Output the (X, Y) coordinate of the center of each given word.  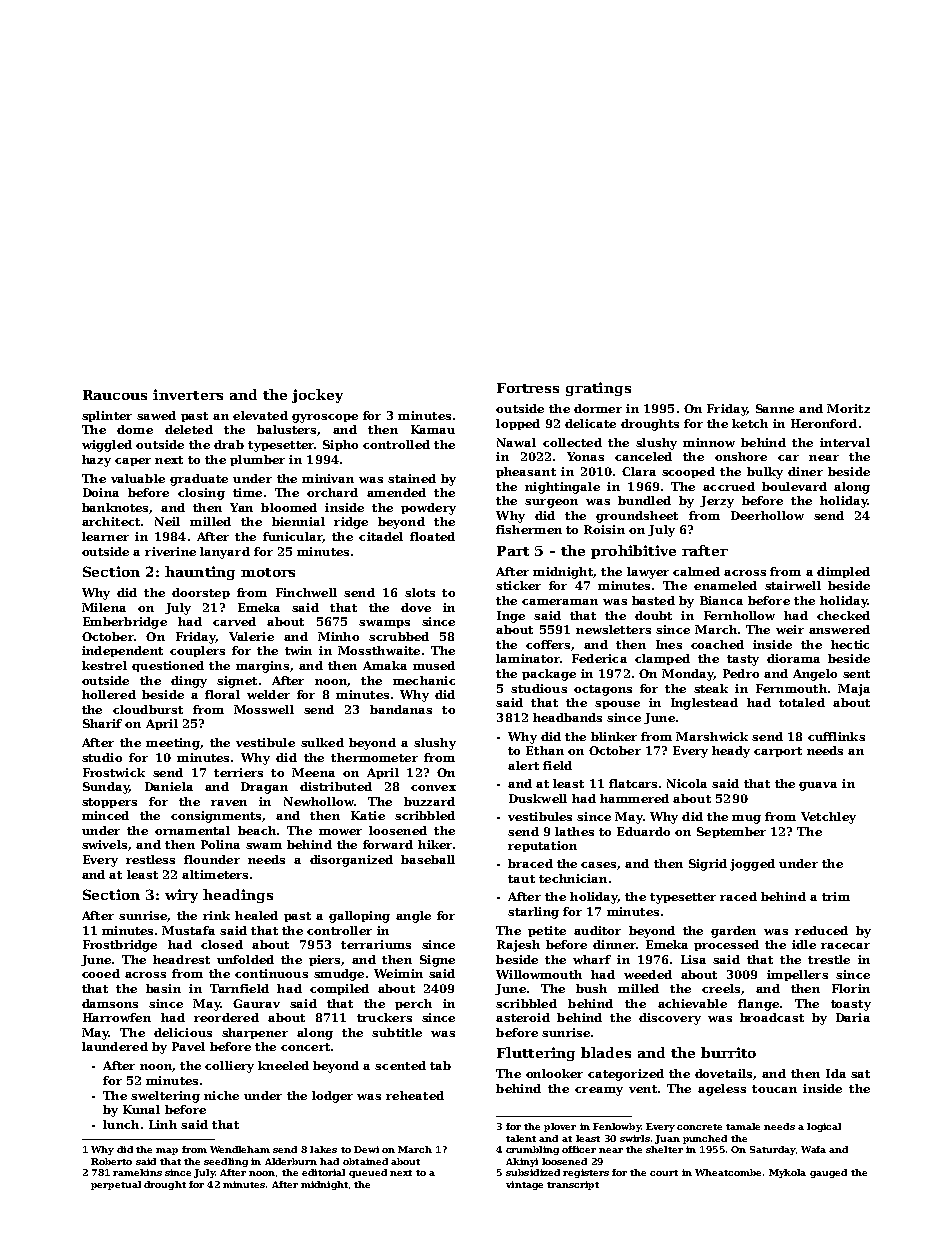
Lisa (693, 959)
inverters (188, 394)
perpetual (116, 1185)
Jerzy (717, 502)
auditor (597, 930)
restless (150, 859)
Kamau (433, 429)
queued (368, 1173)
